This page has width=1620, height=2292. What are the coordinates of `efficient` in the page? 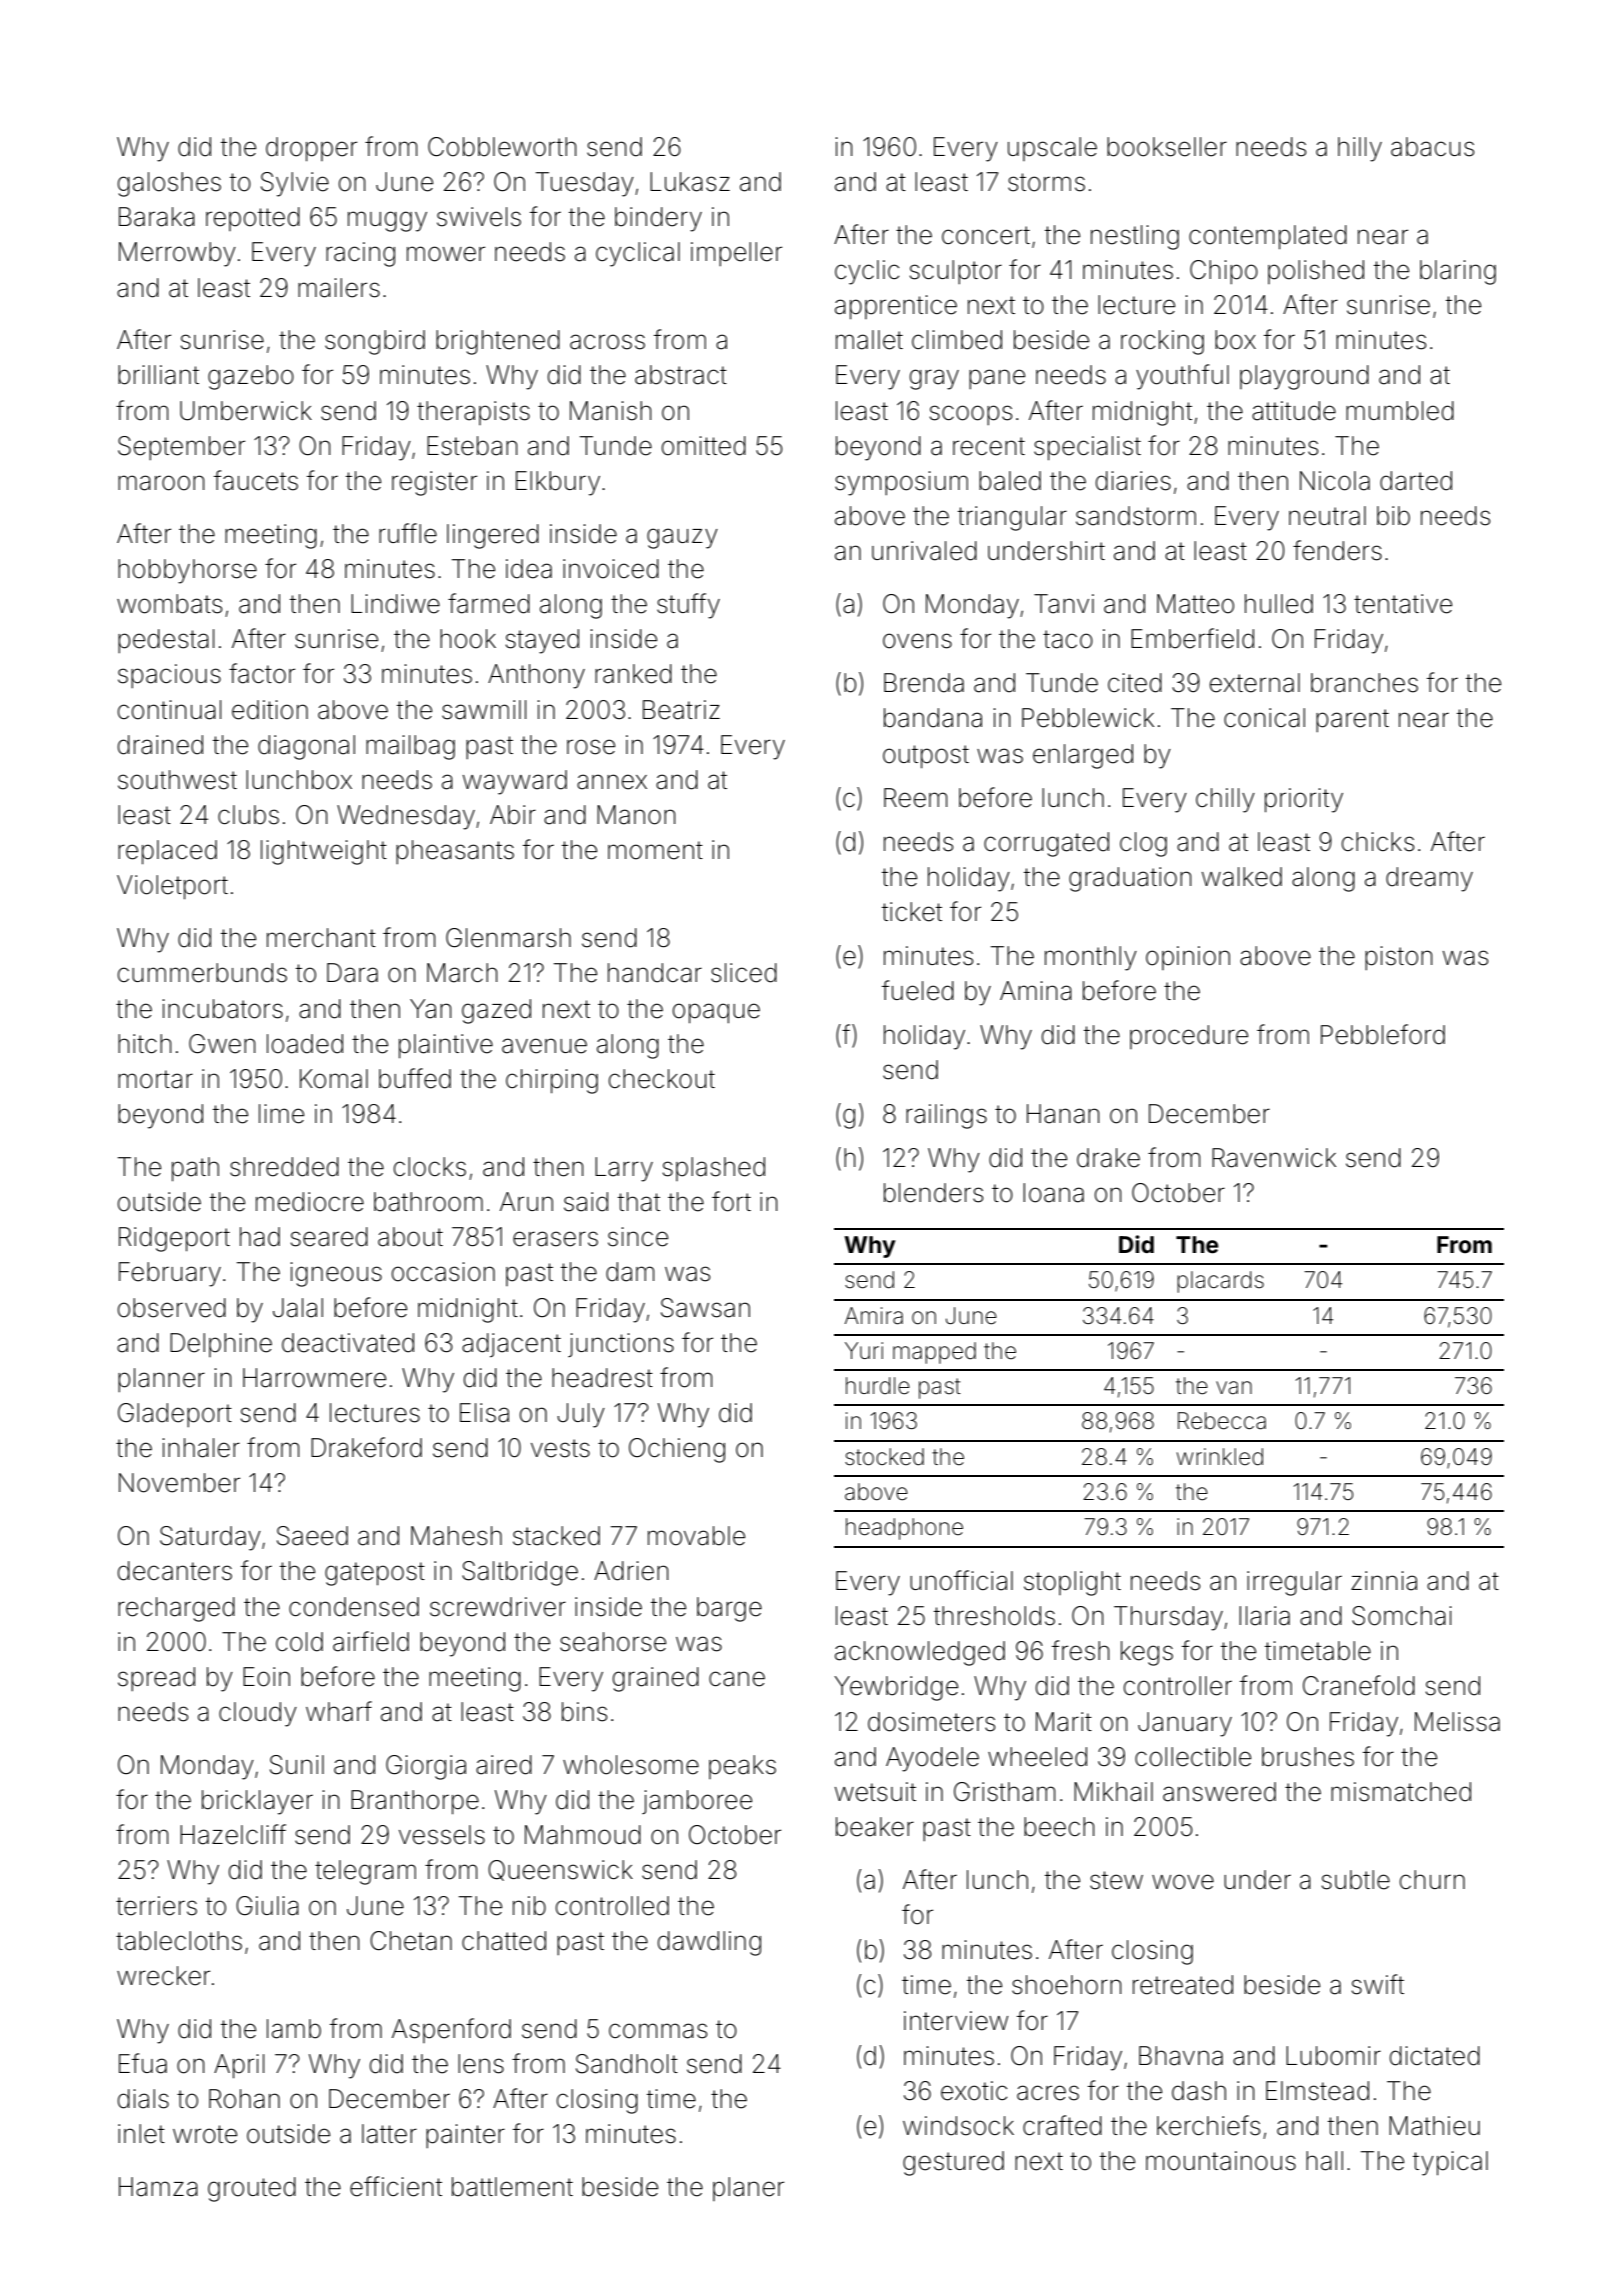 It's located at (396, 2186).
